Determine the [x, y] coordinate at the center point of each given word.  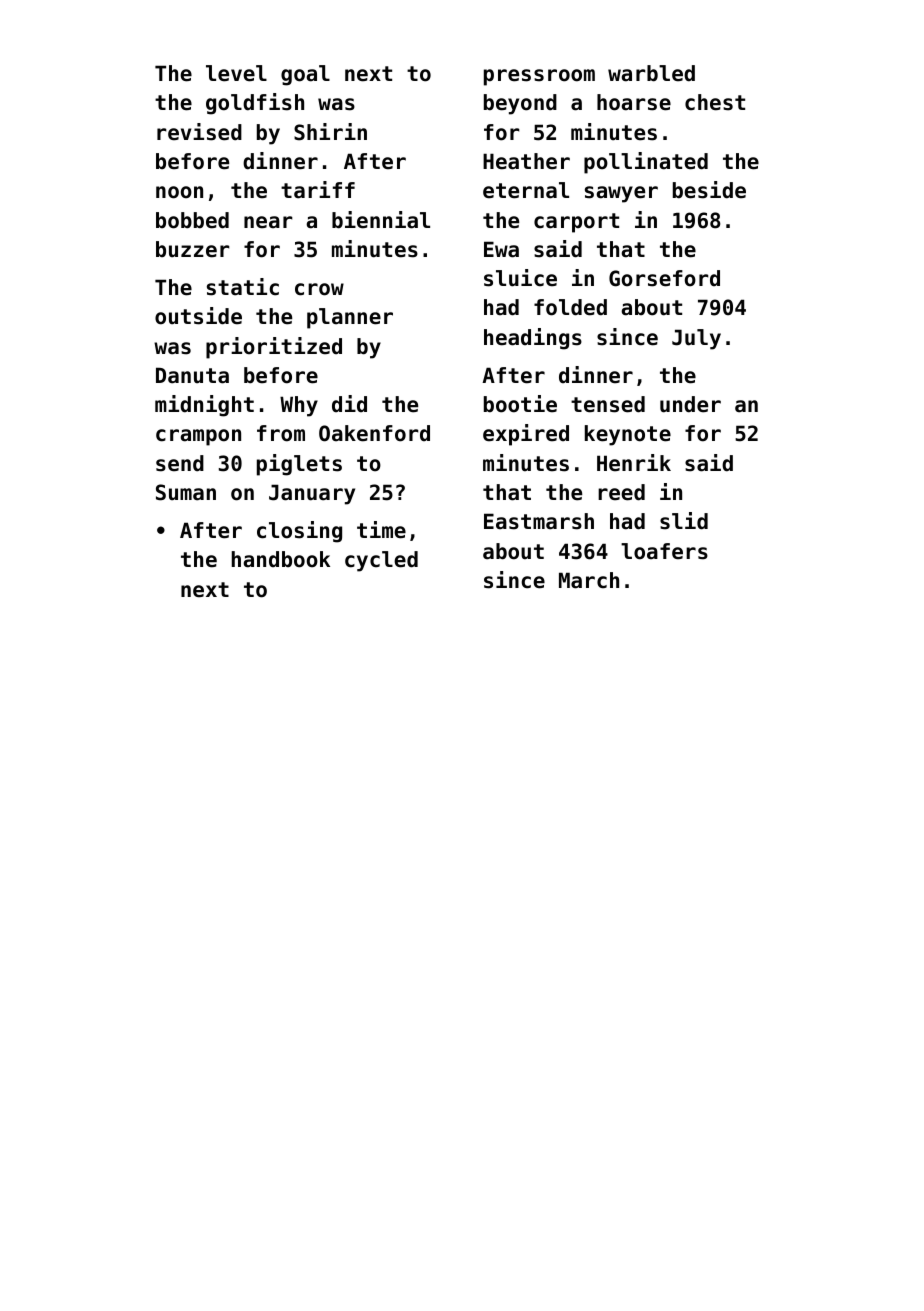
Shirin [330, 132]
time [381, 530]
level [236, 73]
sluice [520, 278]
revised [199, 132]
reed [621, 492]
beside [709, 190]
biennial [381, 220]
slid [684, 521]
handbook [281, 559]
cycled [381, 561]
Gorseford [664, 278]
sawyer [621, 194]
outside [198, 316]
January [312, 494]
